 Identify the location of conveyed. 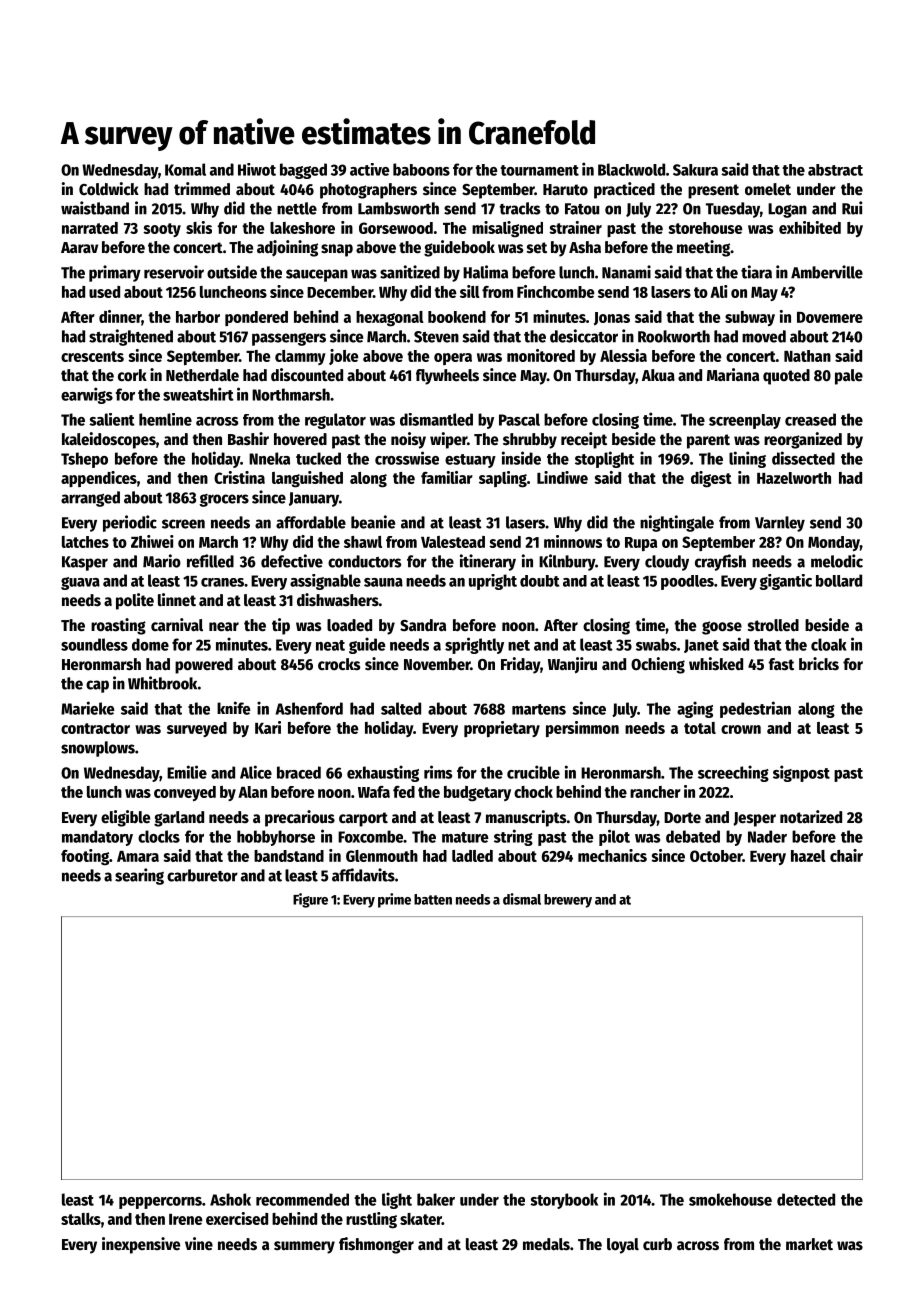
(185, 793).
